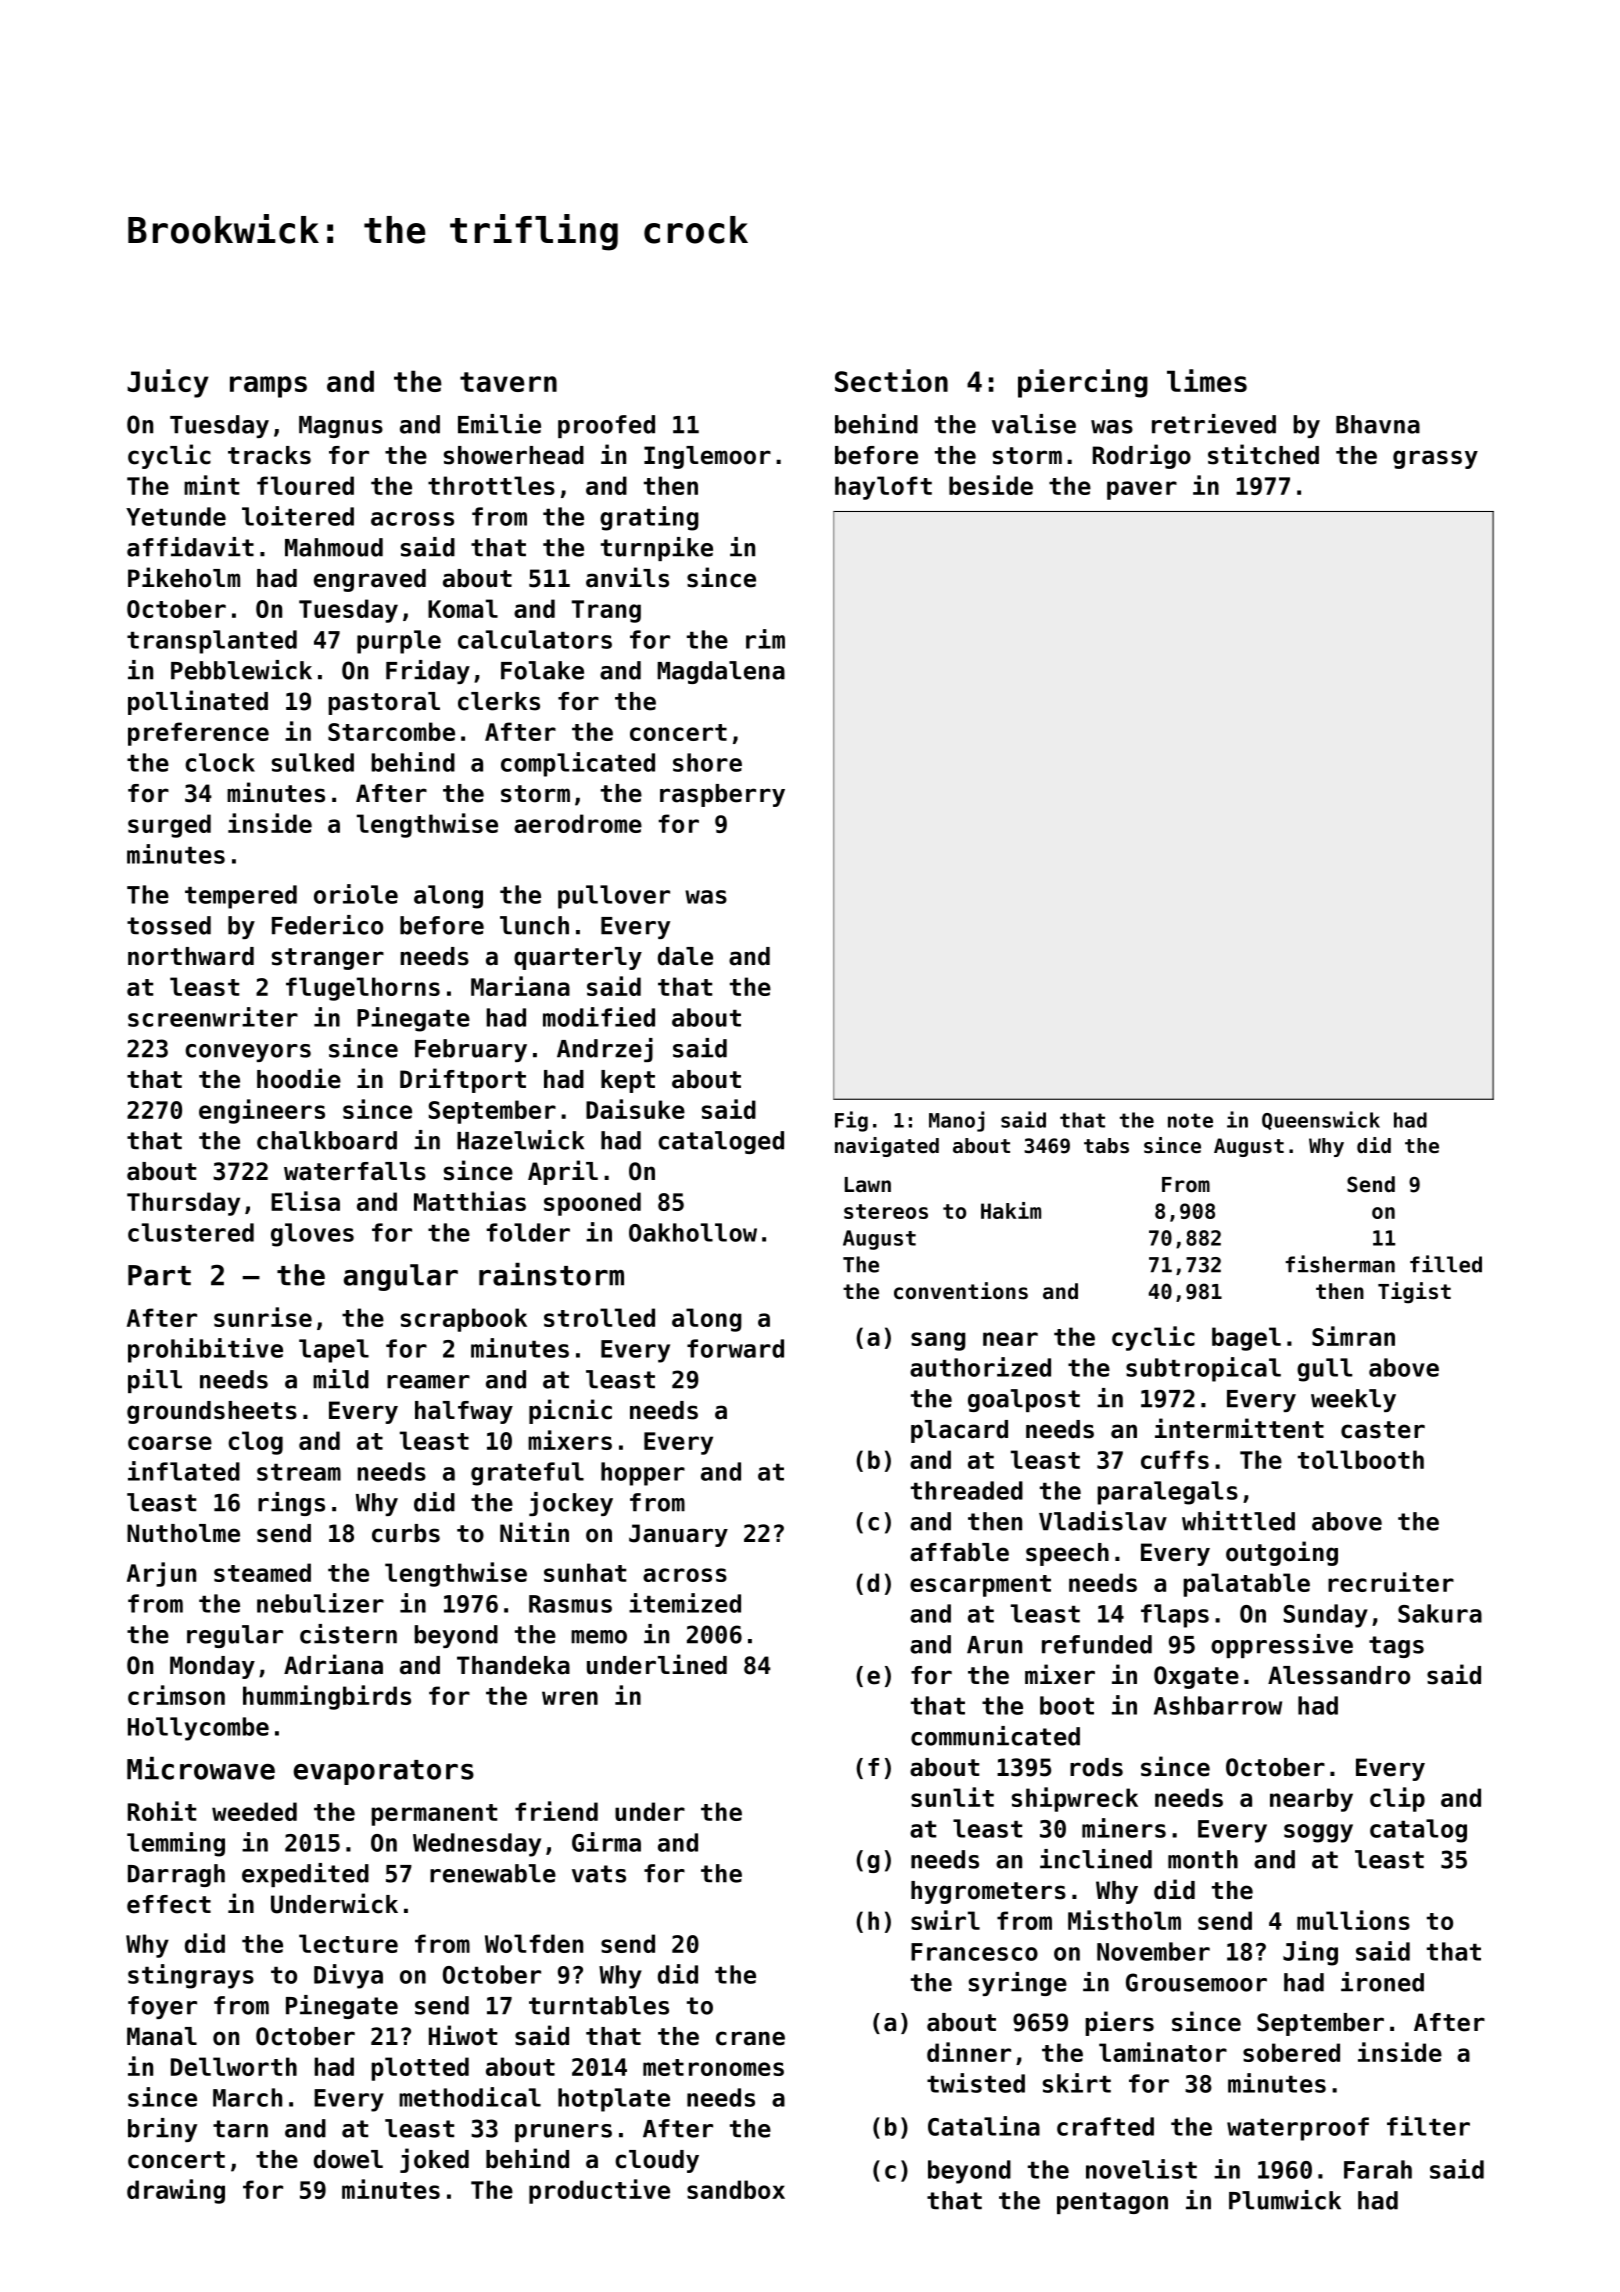 The image size is (1620, 2292). Describe the element at coordinates (1207, 380) in the page. I see `limes` at that location.
